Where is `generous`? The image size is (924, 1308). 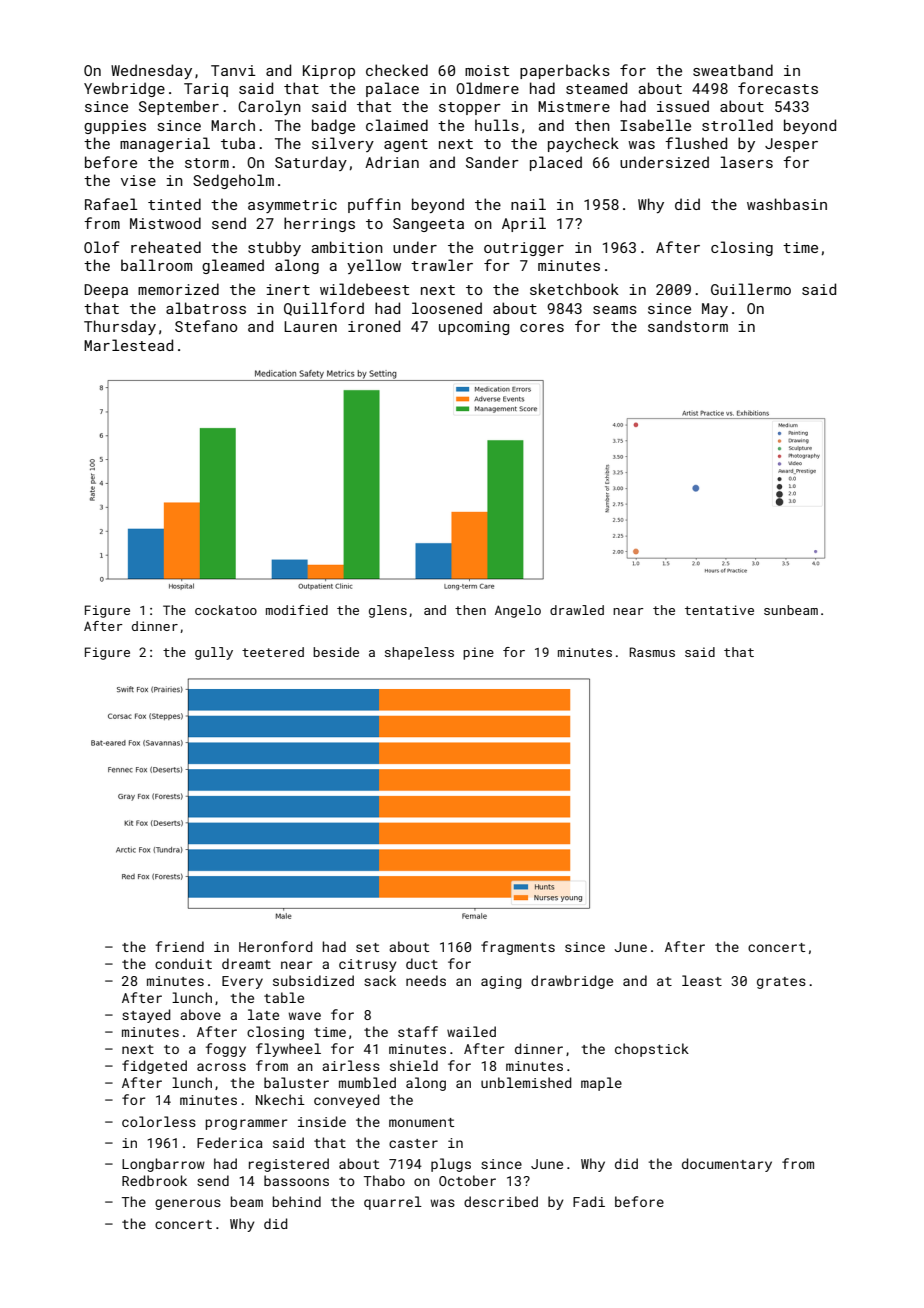 generous is located at coordinates (188, 1204).
